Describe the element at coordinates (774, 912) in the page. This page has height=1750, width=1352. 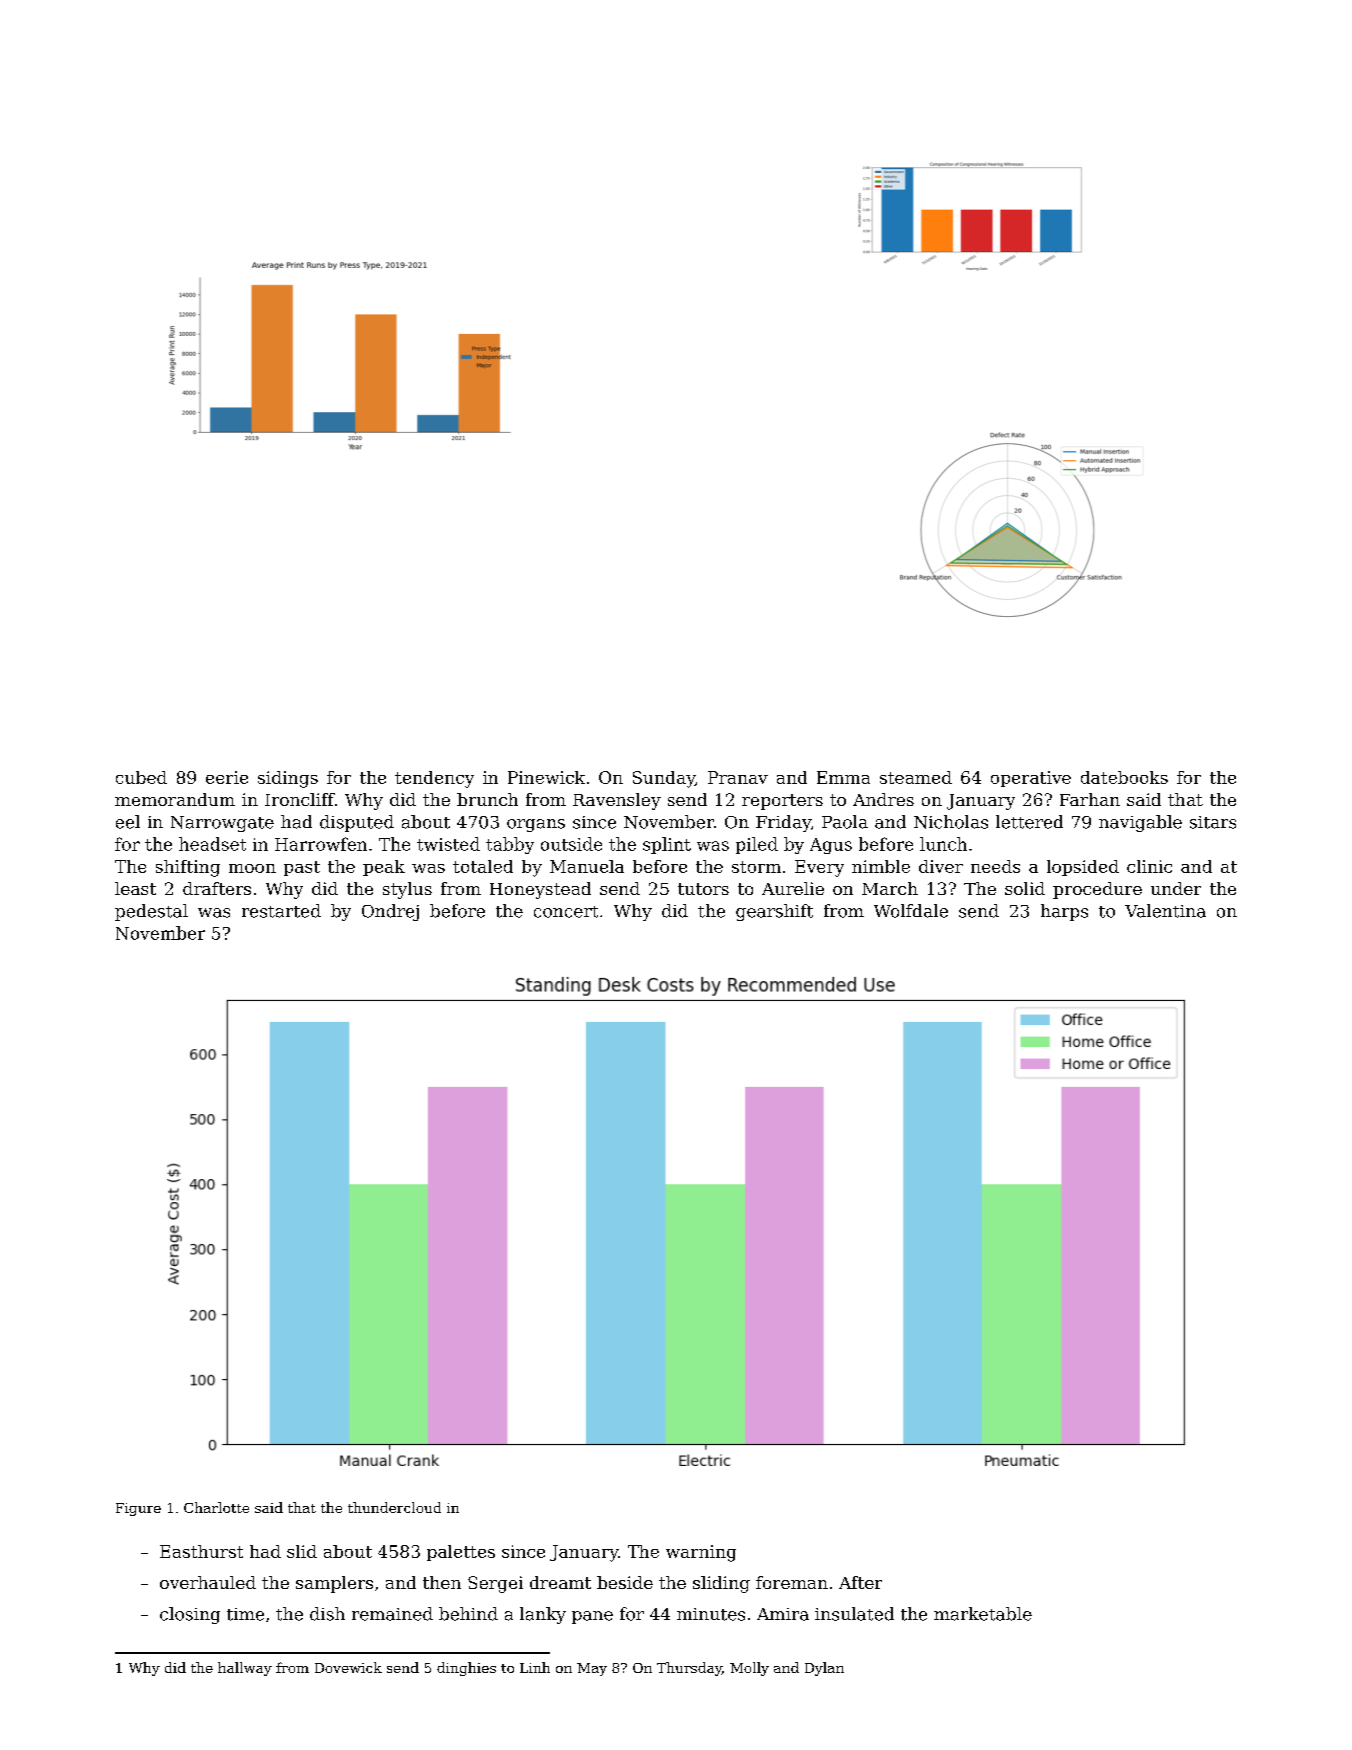
I see `gearshift` at that location.
